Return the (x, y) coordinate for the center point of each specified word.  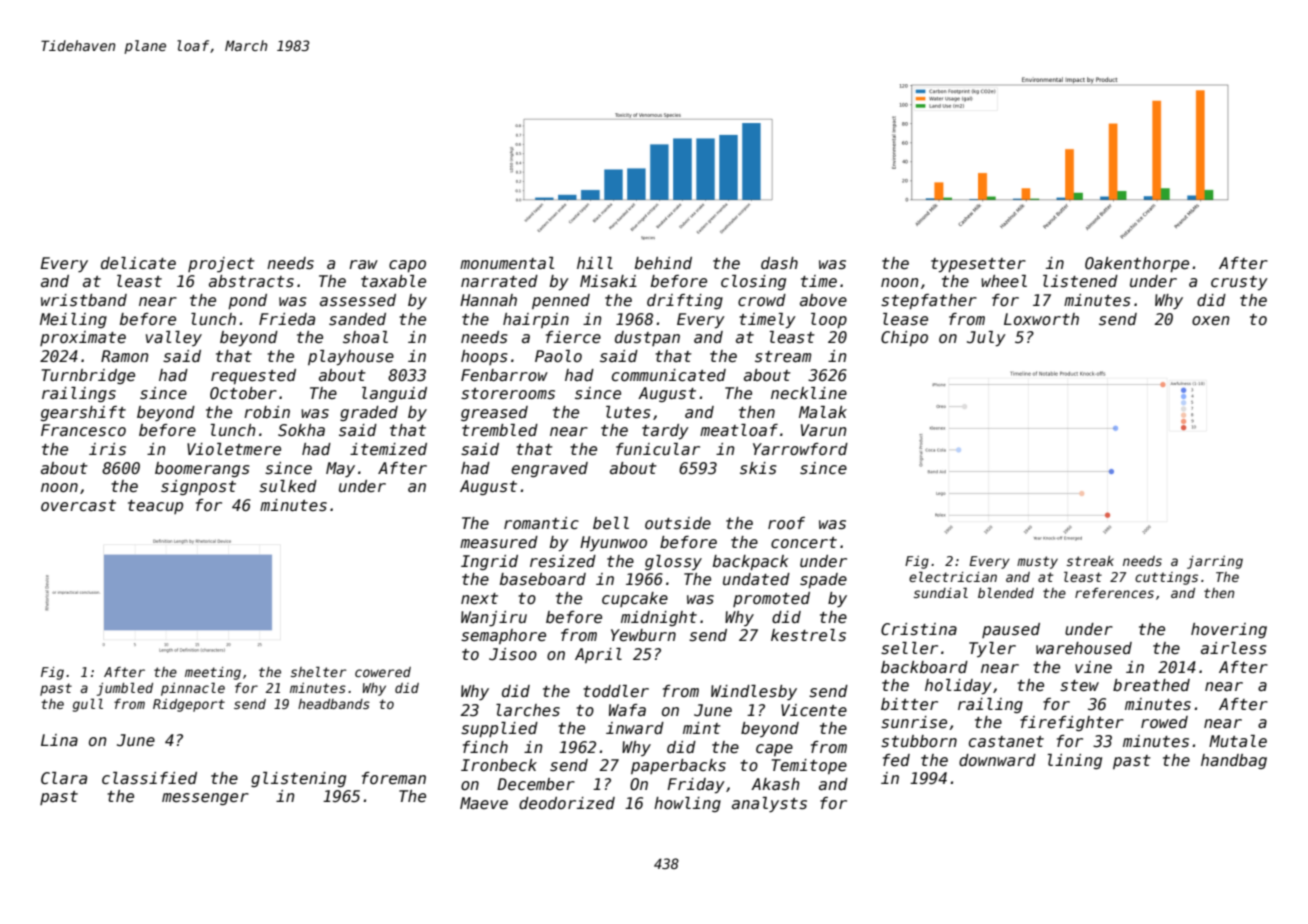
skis (758, 468)
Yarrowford (800, 449)
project (221, 265)
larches (528, 710)
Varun (824, 430)
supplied (499, 729)
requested (253, 376)
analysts (769, 804)
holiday (958, 687)
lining (1075, 761)
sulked (288, 486)
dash (779, 263)
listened (1080, 281)
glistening (298, 779)
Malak (823, 412)
